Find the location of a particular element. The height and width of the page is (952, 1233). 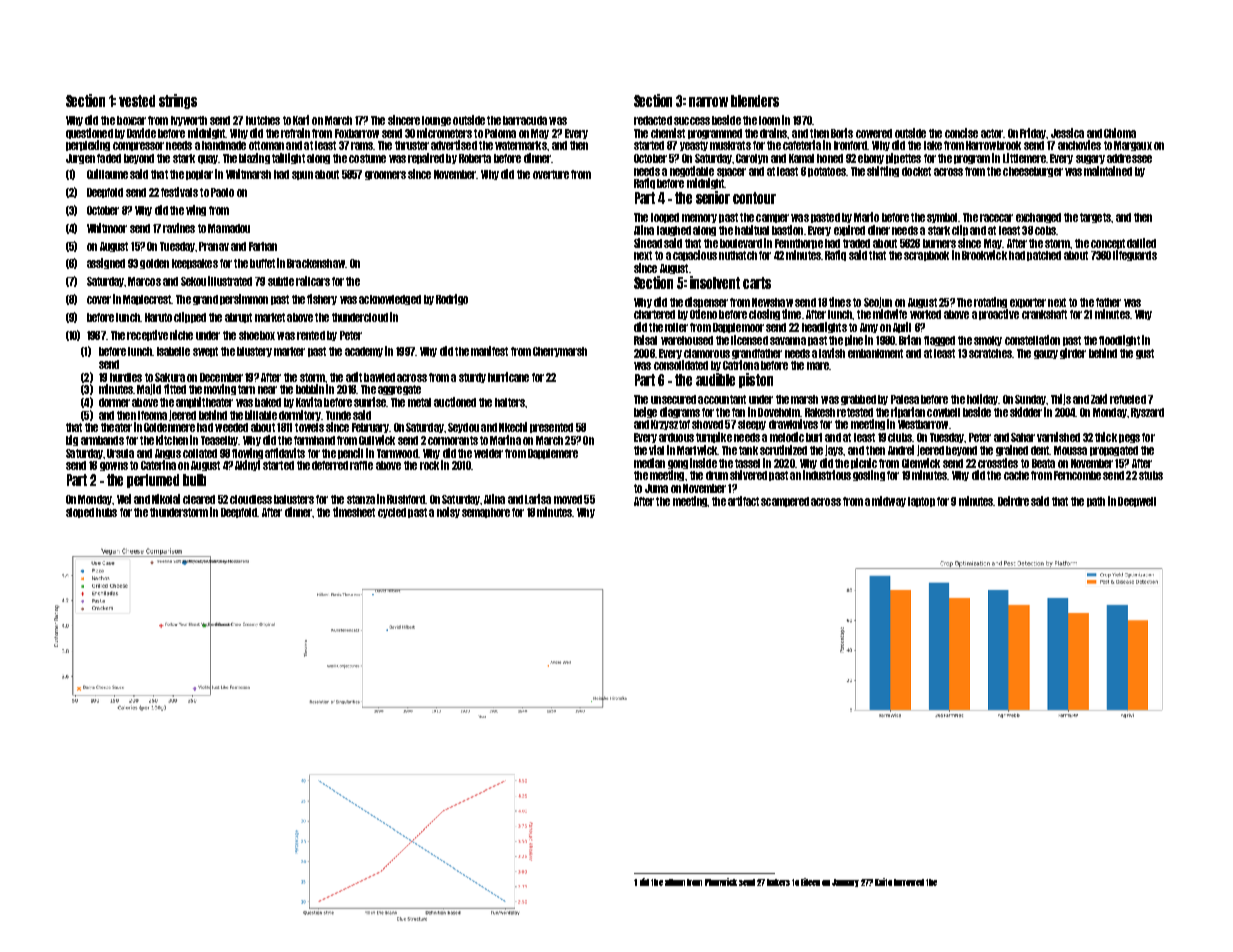

album is located at coordinates (675, 882).
